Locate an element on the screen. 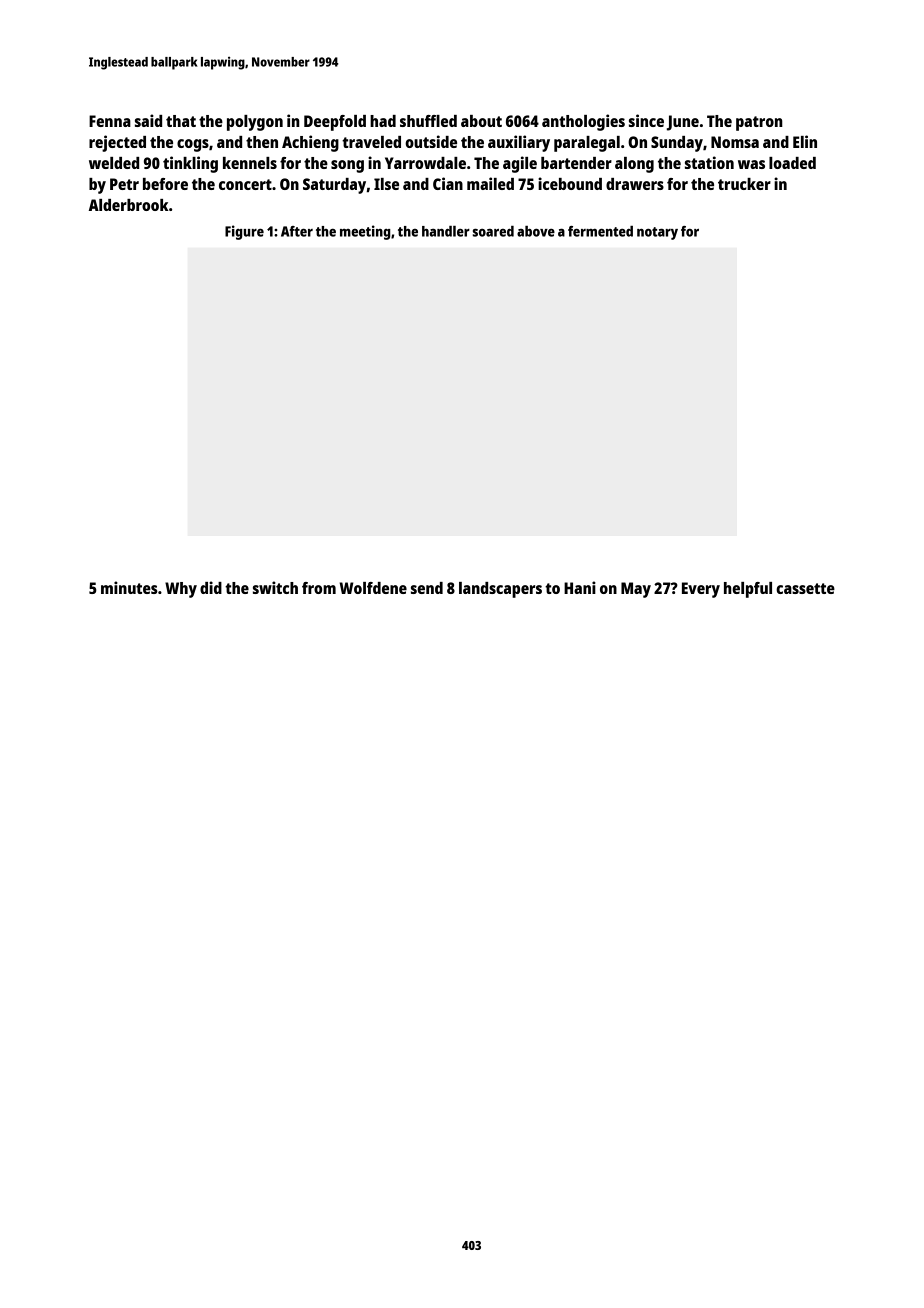 This screenshot has height=1308, width=924. minutes is located at coordinates (129, 587).
